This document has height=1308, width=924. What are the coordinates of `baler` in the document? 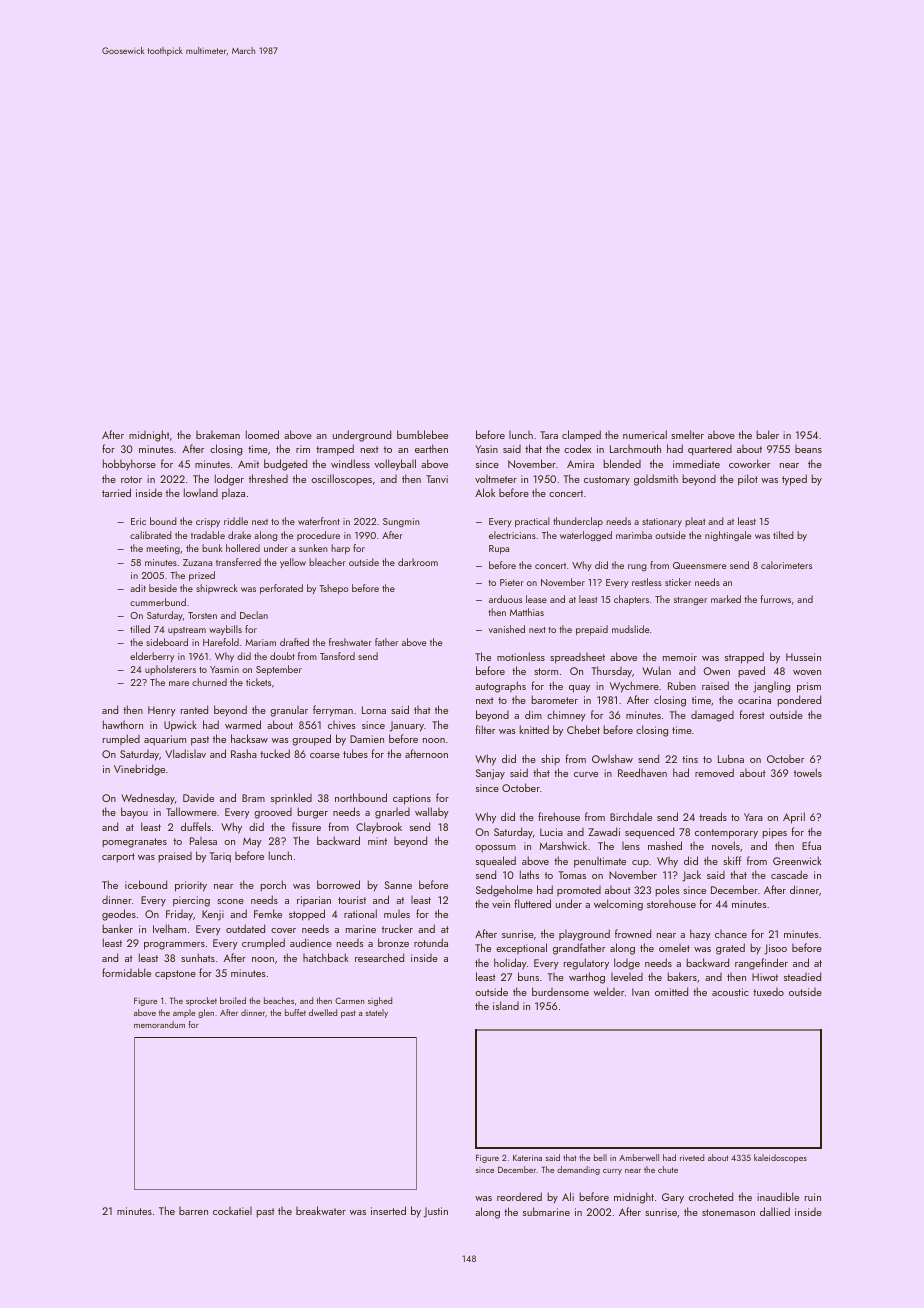 It's located at (767, 434).
